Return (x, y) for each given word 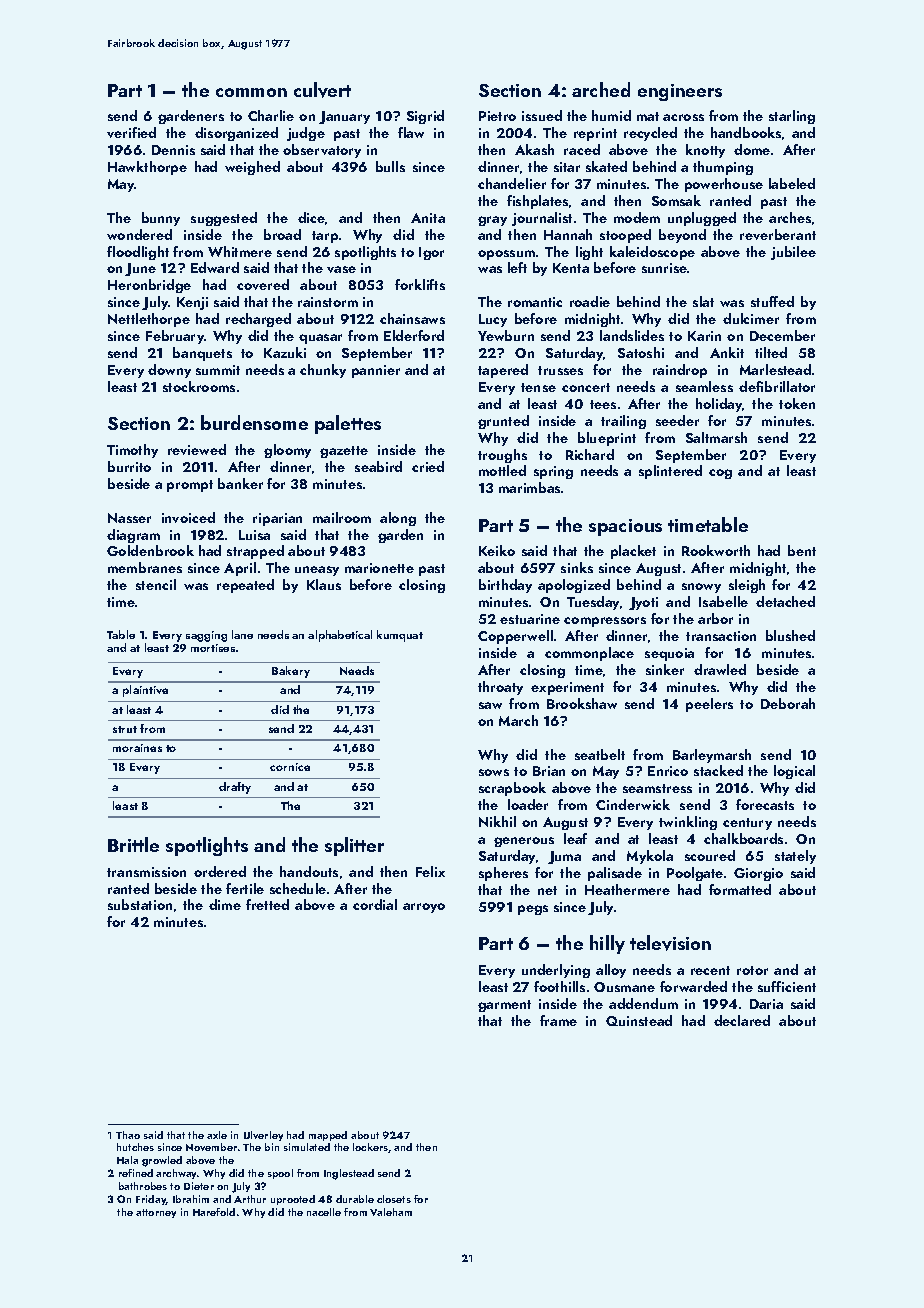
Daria (766, 1004)
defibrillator (777, 386)
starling (792, 117)
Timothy (132, 451)
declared (742, 1020)
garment (504, 1006)
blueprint (607, 439)
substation (140, 904)
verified (131, 132)
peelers (709, 705)
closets (394, 1199)
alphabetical (340, 636)
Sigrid (425, 117)
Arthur (250, 1199)
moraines (137, 748)
